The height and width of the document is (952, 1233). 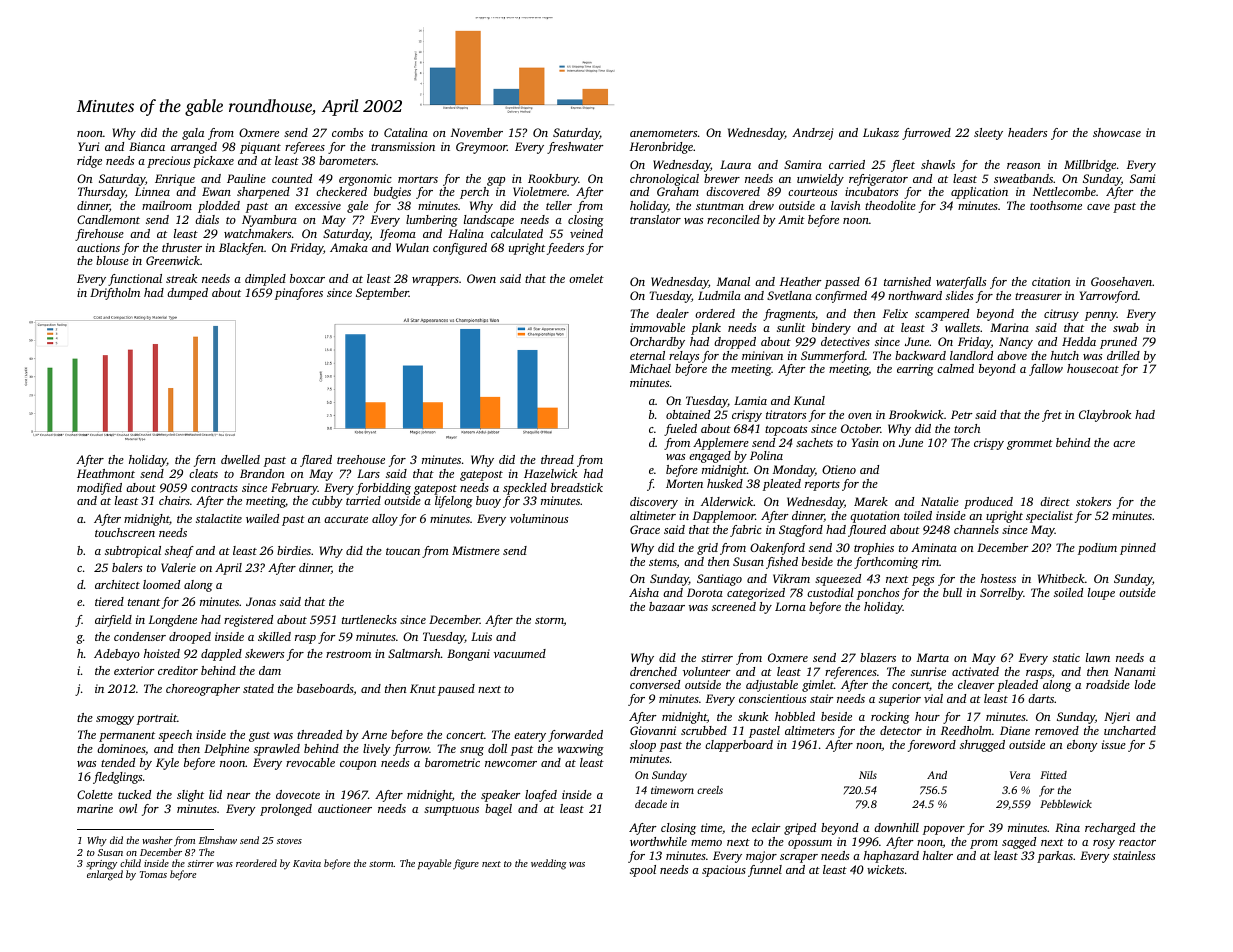 I want to click on combs, so click(x=347, y=132).
